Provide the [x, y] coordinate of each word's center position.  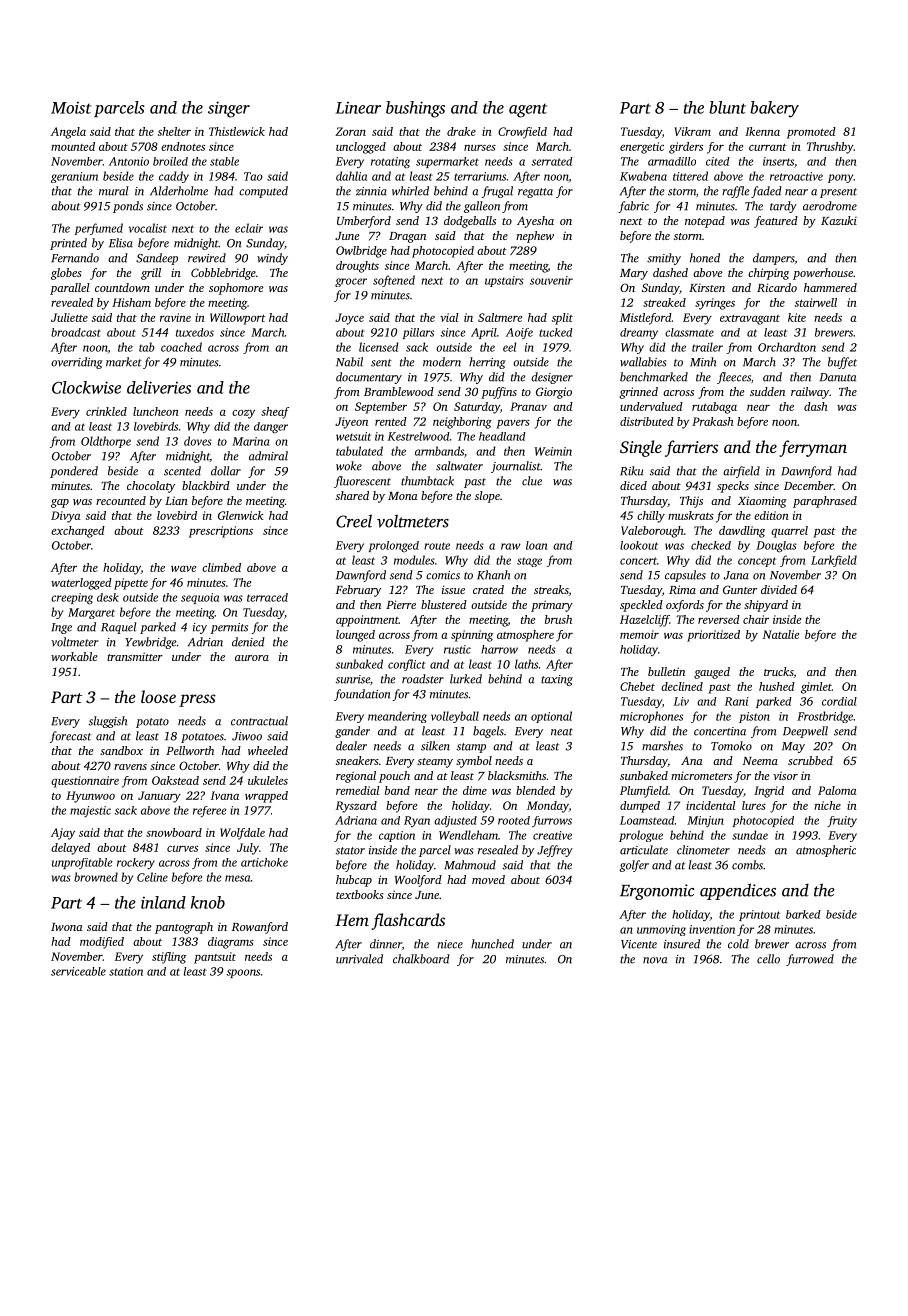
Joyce [349, 319]
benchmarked [654, 377]
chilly [651, 517]
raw [511, 546]
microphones [651, 717]
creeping [72, 599]
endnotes [183, 146]
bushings [415, 109]
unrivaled [359, 959]
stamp [471, 748]
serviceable [78, 971]
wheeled [268, 750]
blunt [727, 107]
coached [181, 347]
